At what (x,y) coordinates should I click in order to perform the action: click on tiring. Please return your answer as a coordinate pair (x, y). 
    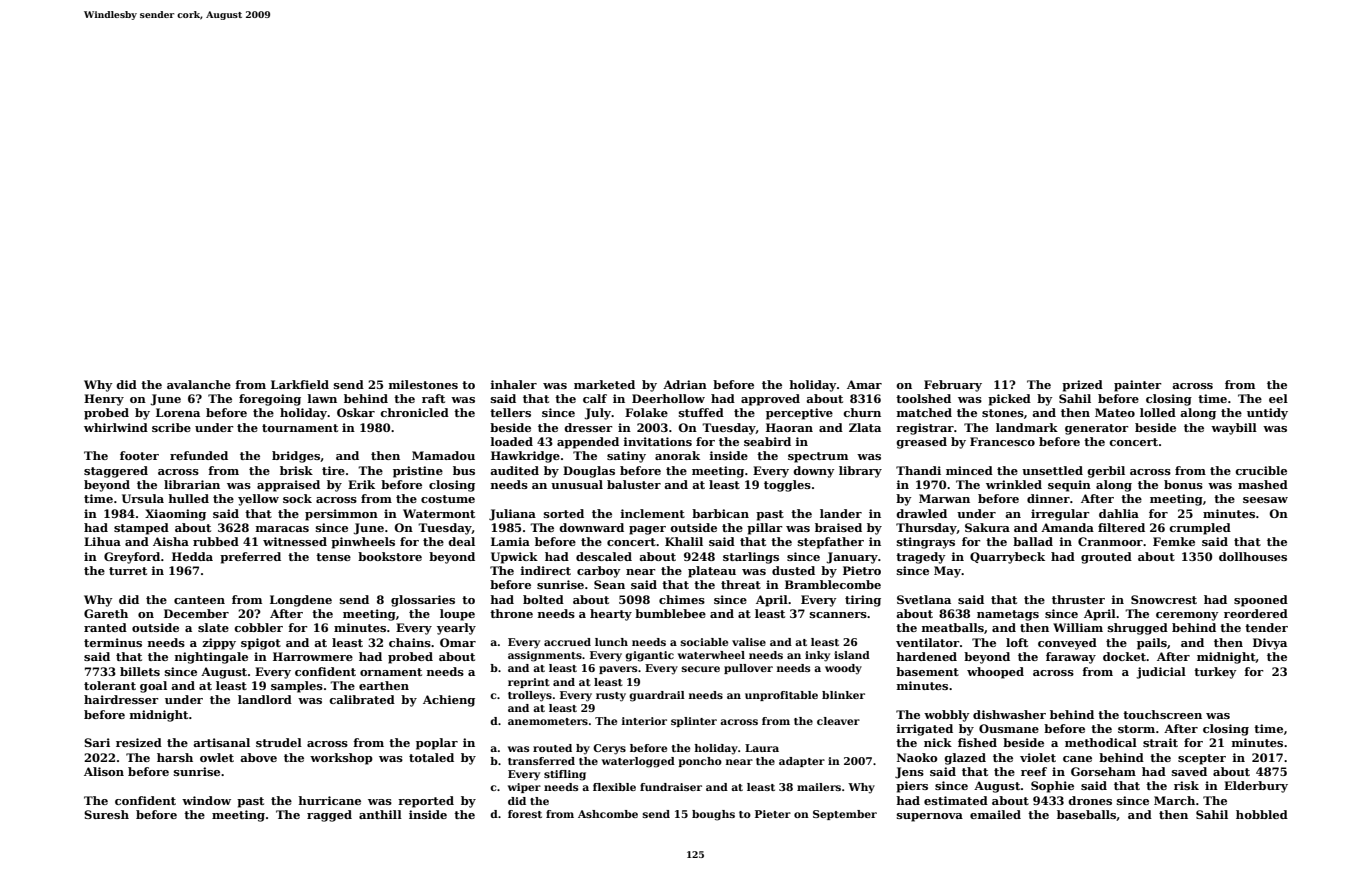
    Looking at the image, I should click on (863, 601).
